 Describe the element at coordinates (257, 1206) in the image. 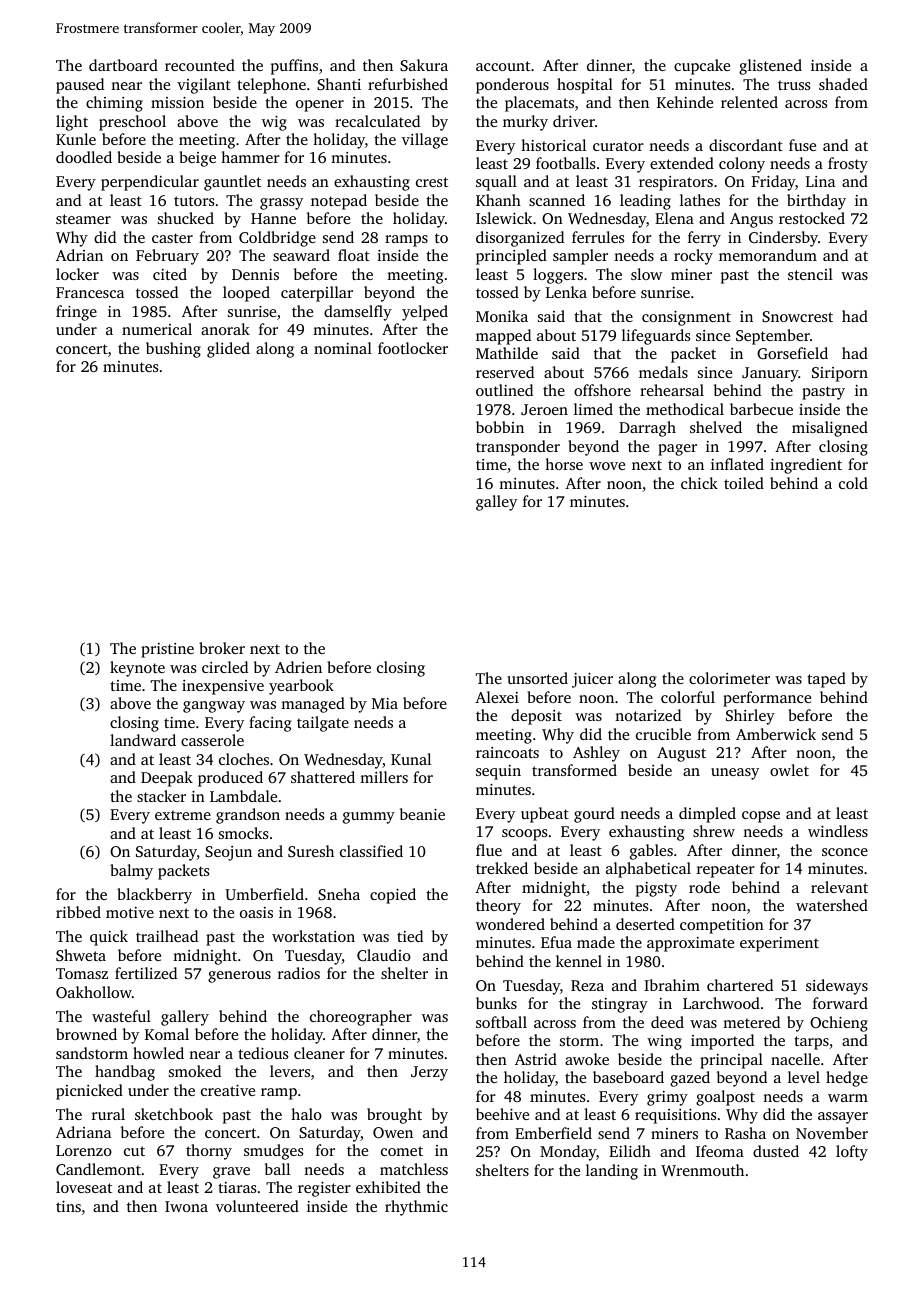

I see `volunteered` at that location.
